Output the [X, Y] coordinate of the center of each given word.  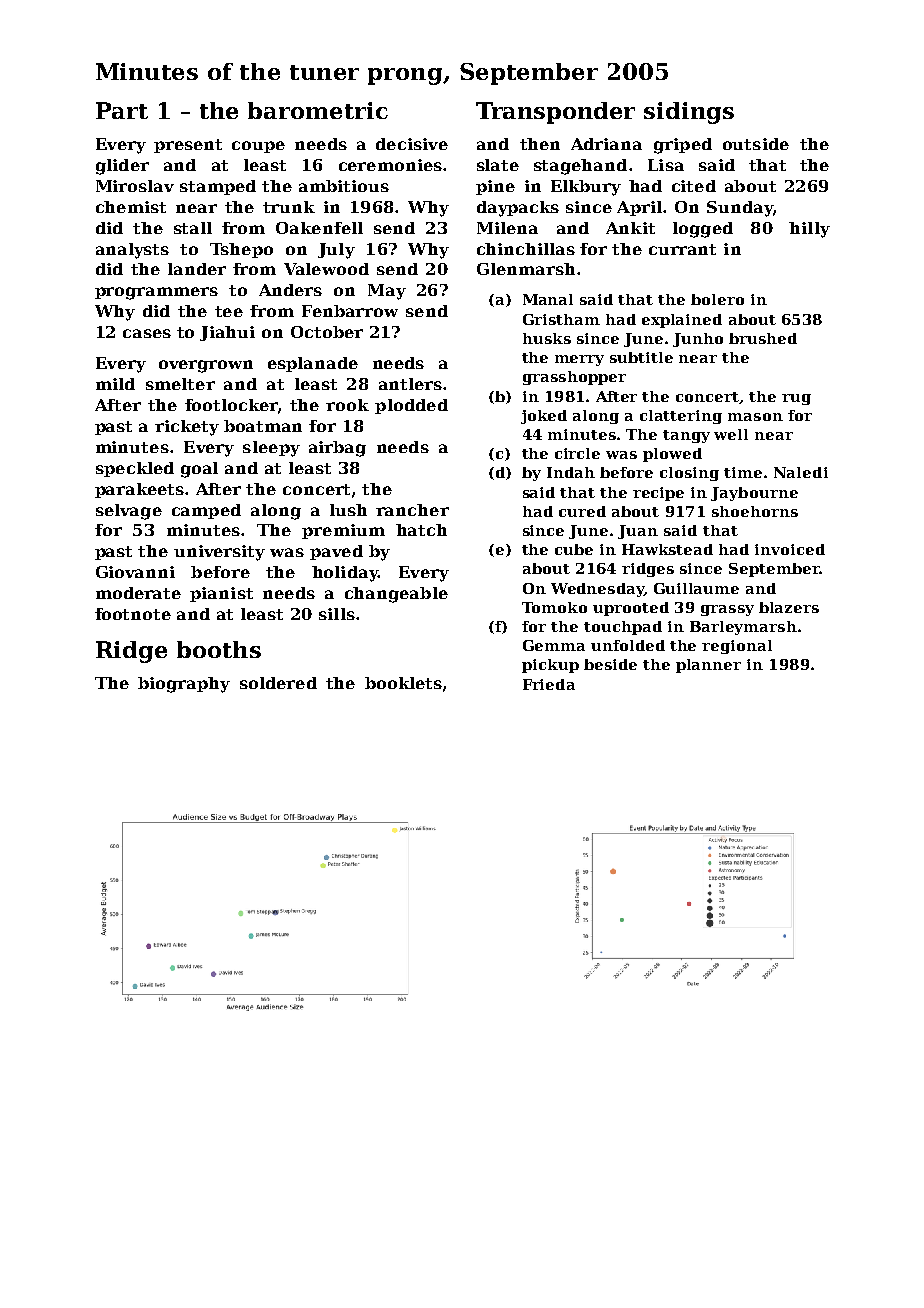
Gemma [554, 645]
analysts [132, 251]
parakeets [139, 490]
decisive [412, 144]
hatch [421, 530]
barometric [318, 110]
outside [756, 144]
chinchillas [526, 249]
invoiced [790, 549]
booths [219, 649]
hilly [809, 230]
